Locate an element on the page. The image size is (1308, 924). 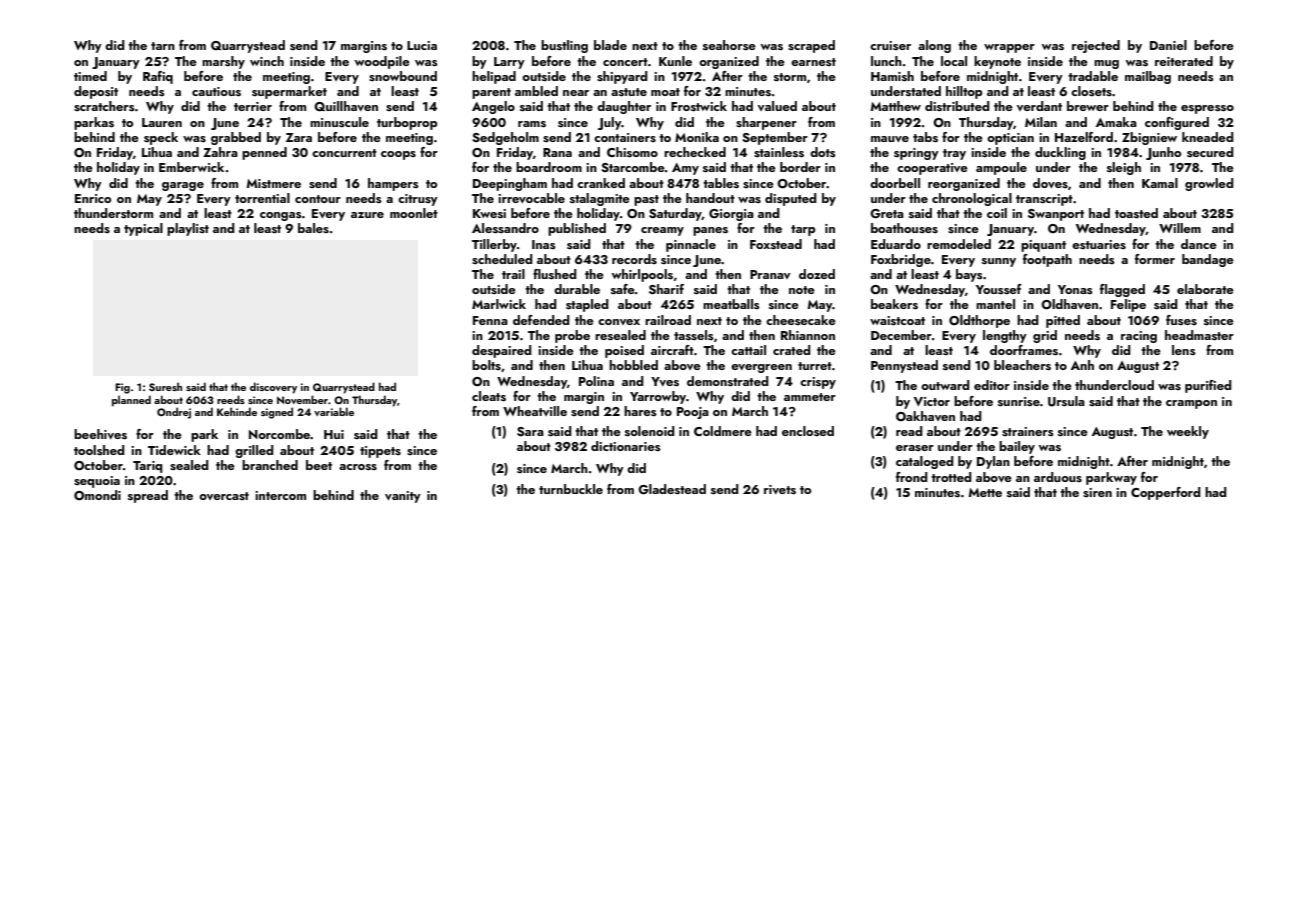
purified is located at coordinates (1208, 386).
